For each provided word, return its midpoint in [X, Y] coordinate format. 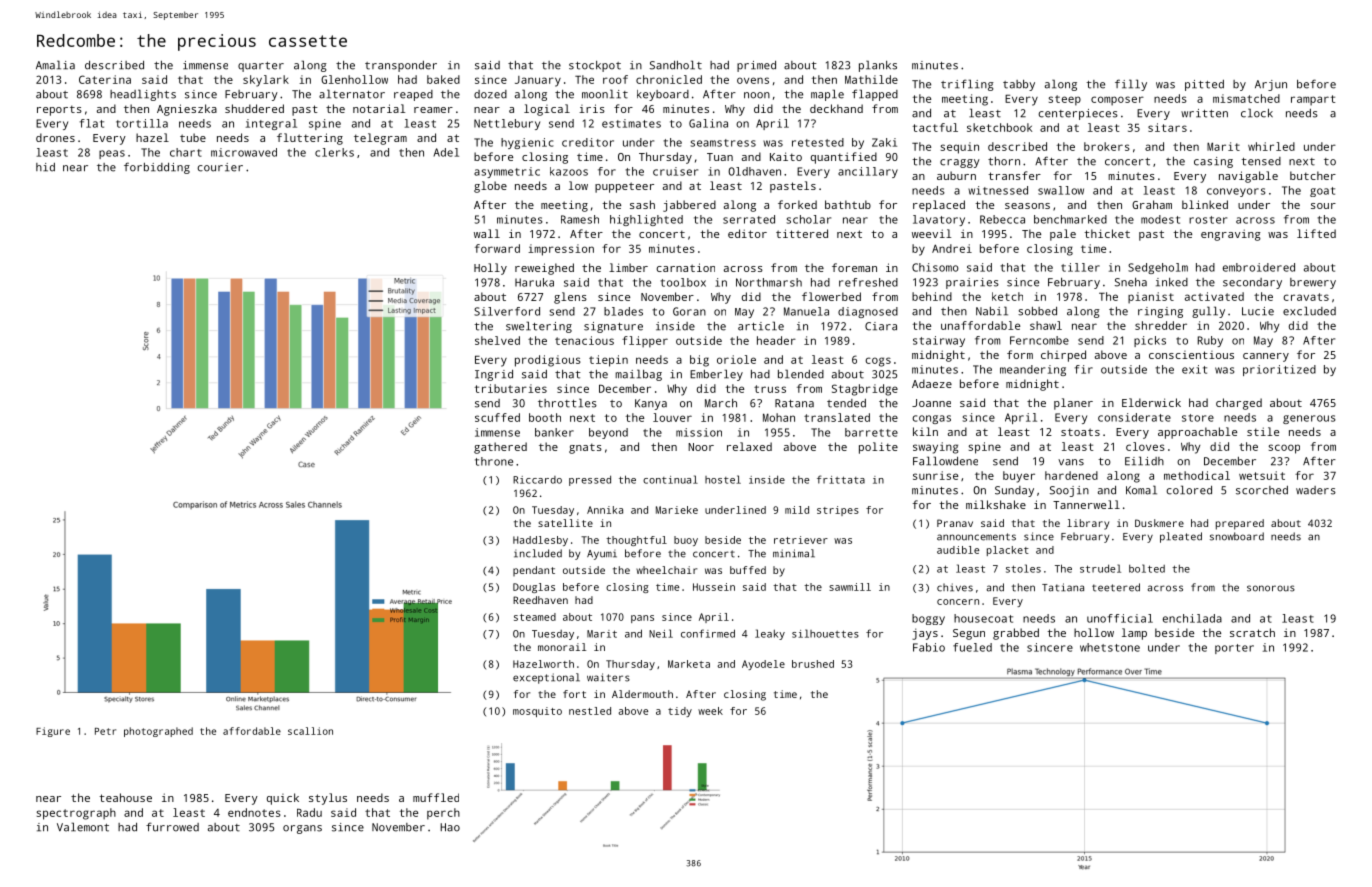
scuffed [497, 417]
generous [1309, 419]
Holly [490, 269]
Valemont [83, 827]
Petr [105, 731]
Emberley [716, 375]
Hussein [714, 587]
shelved [497, 340]
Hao [450, 827]
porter [1234, 649]
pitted [1204, 85]
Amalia [55, 65]
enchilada [1192, 618]
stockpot [595, 66]
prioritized [1279, 370]
